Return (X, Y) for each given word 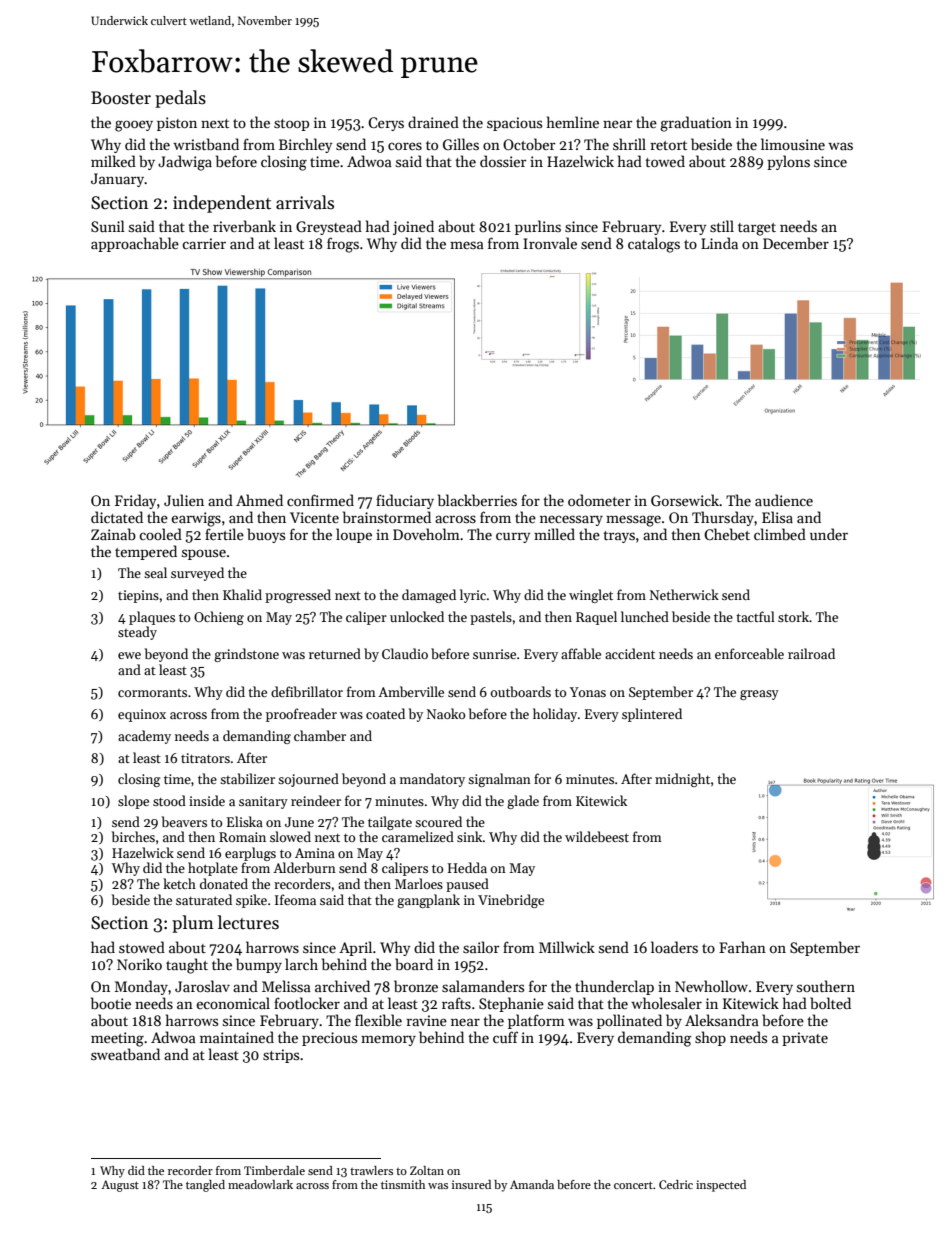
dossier (503, 161)
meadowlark (260, 1184)
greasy (759, 695)
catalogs (654, 245)
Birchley (305, 145)
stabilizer (247, 778)
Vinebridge (511, 901)
